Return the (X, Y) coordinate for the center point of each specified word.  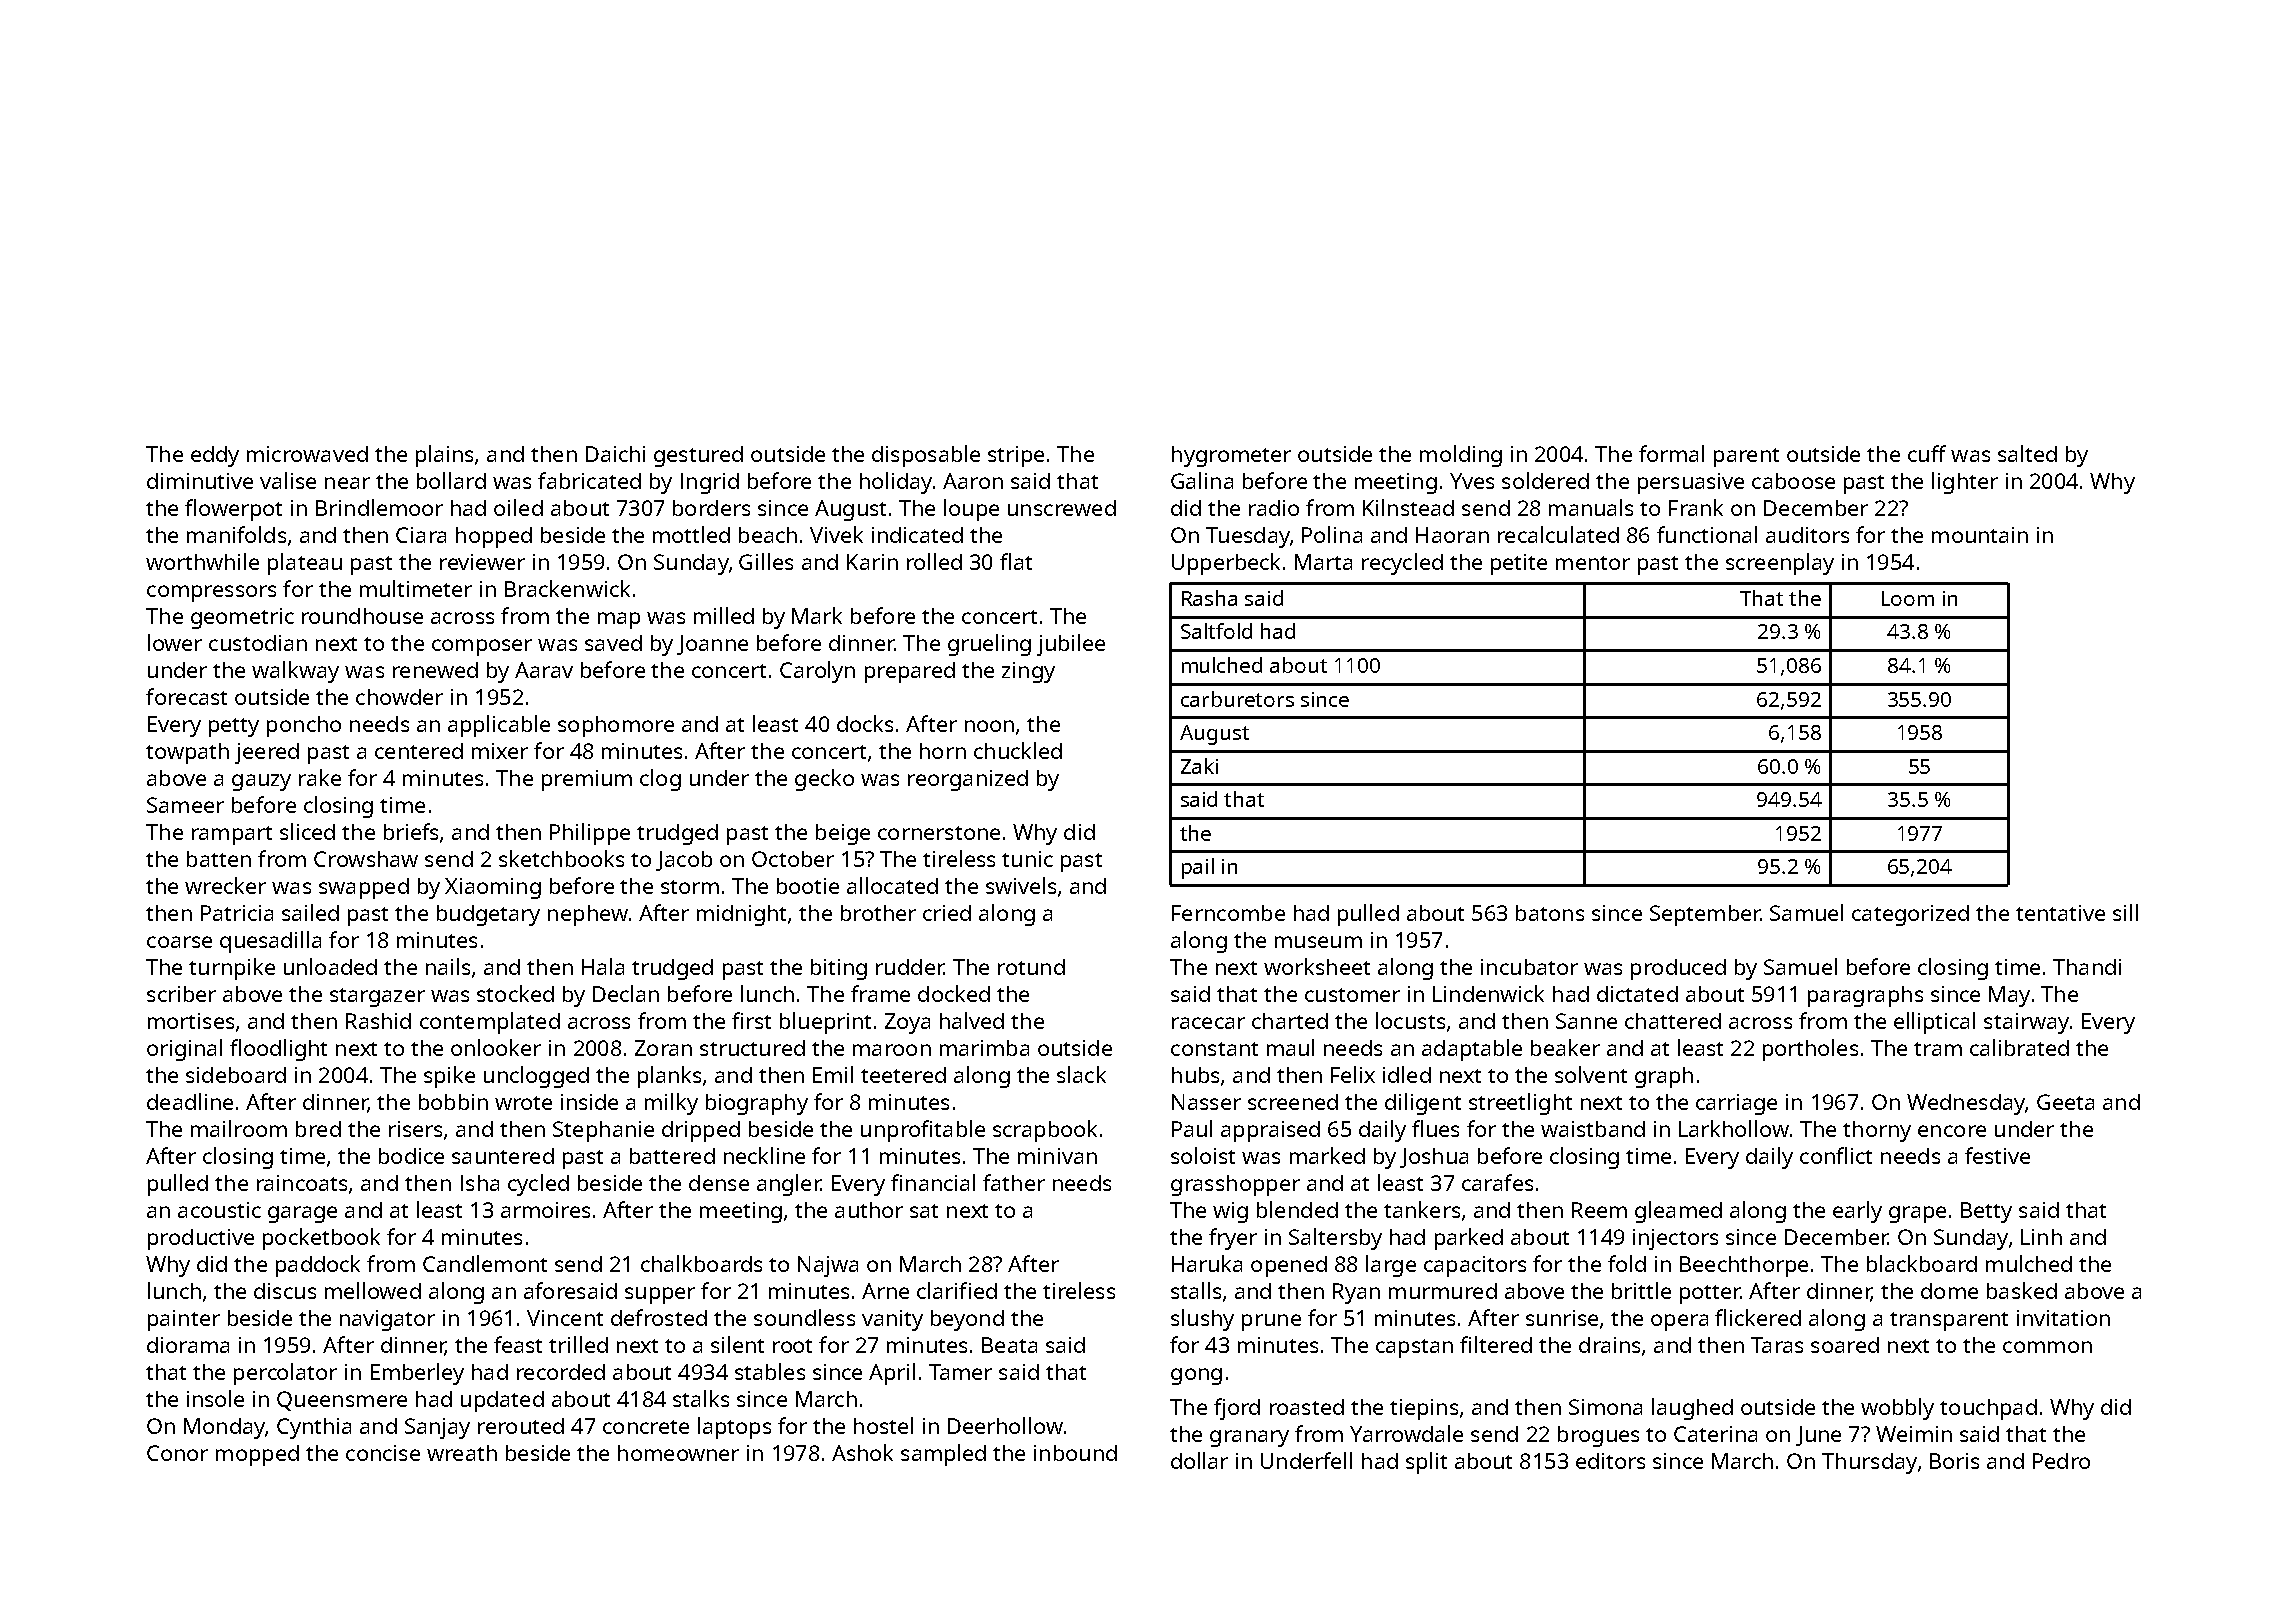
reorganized (968, 780)
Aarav (544, 670)
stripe (1016, 456)
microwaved (307, 454)
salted (2027, 453)
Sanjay (437, 1428)
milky (671, 1104)
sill (2125, 912)
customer (1352, 995)
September (1705, 915)
